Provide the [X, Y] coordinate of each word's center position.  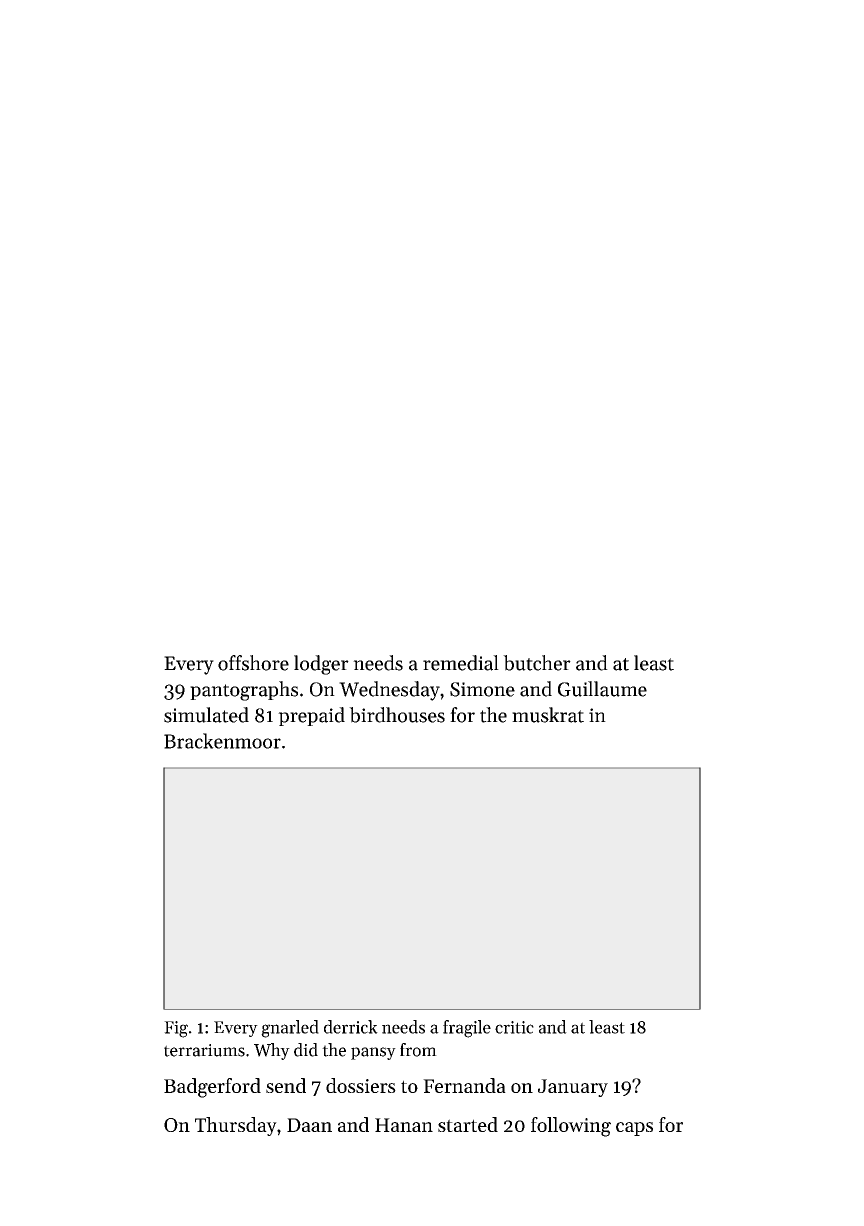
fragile [467, 1029]
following [571, 1127]
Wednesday [389, 691]
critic [514, 1027]
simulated [206, 715]
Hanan [404, 1125]
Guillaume [602, 689]
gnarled [290, 1029]
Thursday [236, 1126]
